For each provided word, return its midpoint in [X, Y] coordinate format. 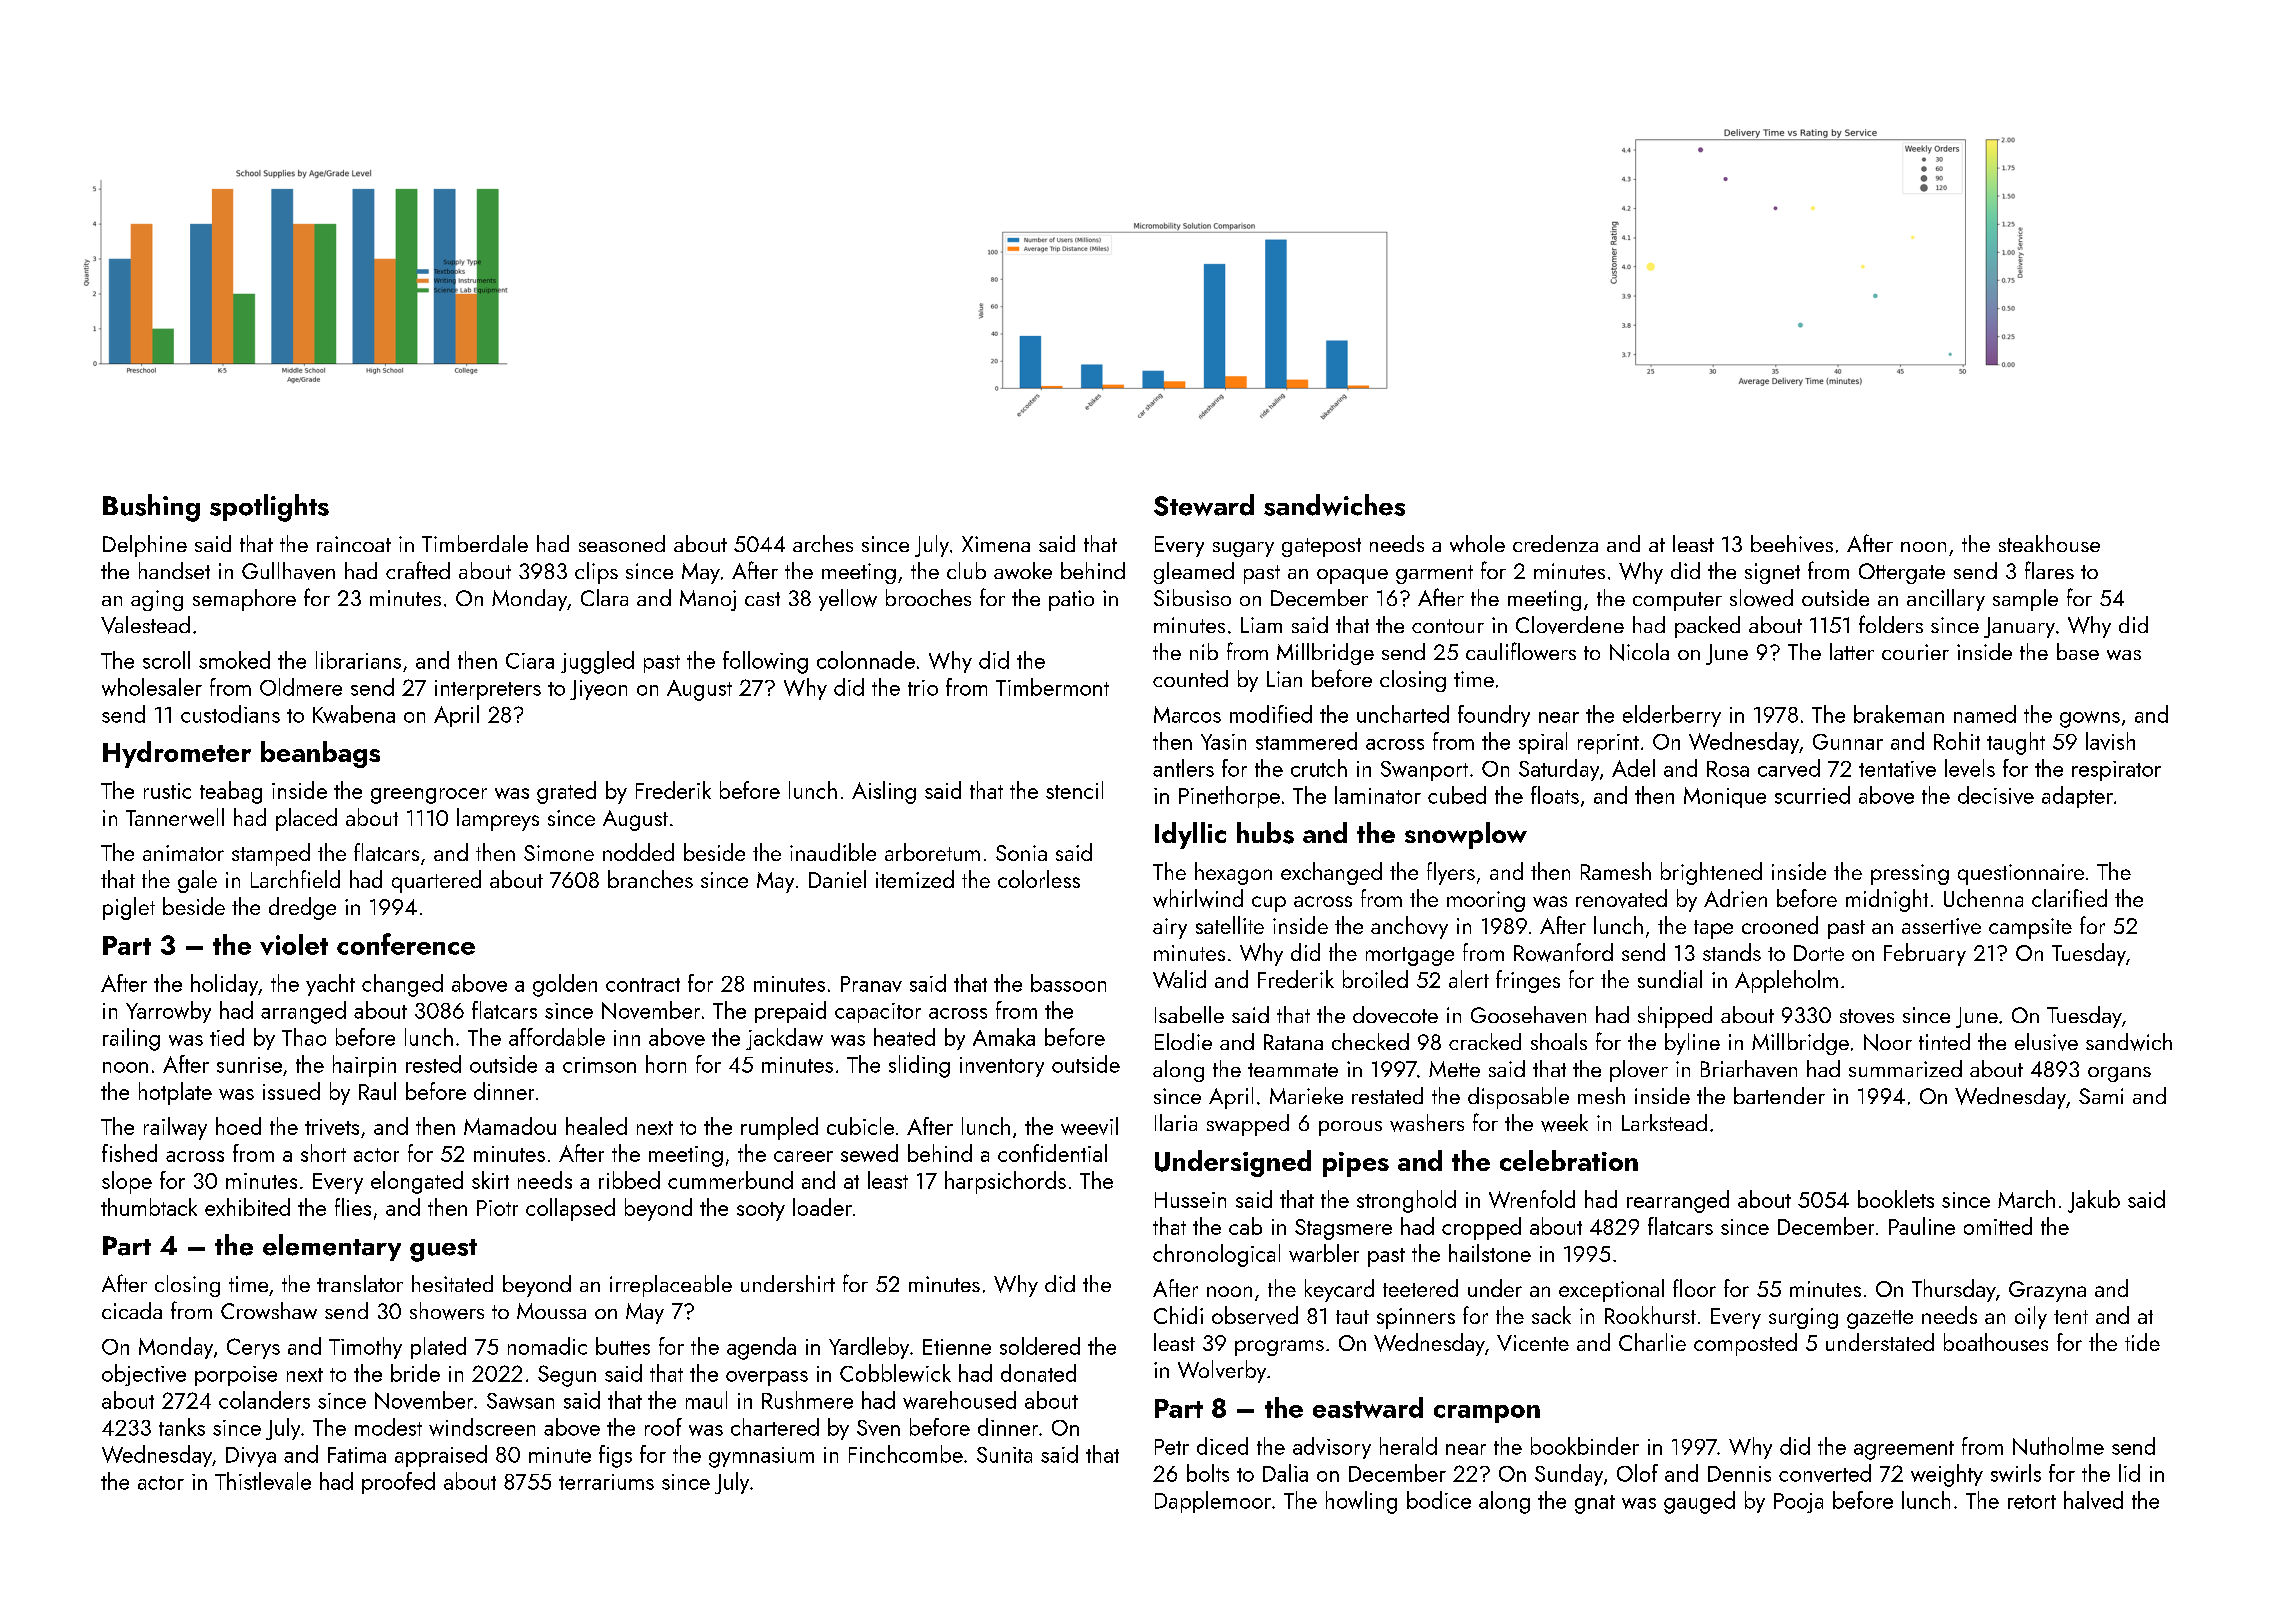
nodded [638, 852]
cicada [132, 1310]
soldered [1040, 1346]
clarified [2069, 898]
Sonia [1021, 853]
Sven [878, 1428]
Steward [1204, 505]
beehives [1792, 543]
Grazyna [2047, 1291]
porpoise [236, 1376]
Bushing [151, 508]
